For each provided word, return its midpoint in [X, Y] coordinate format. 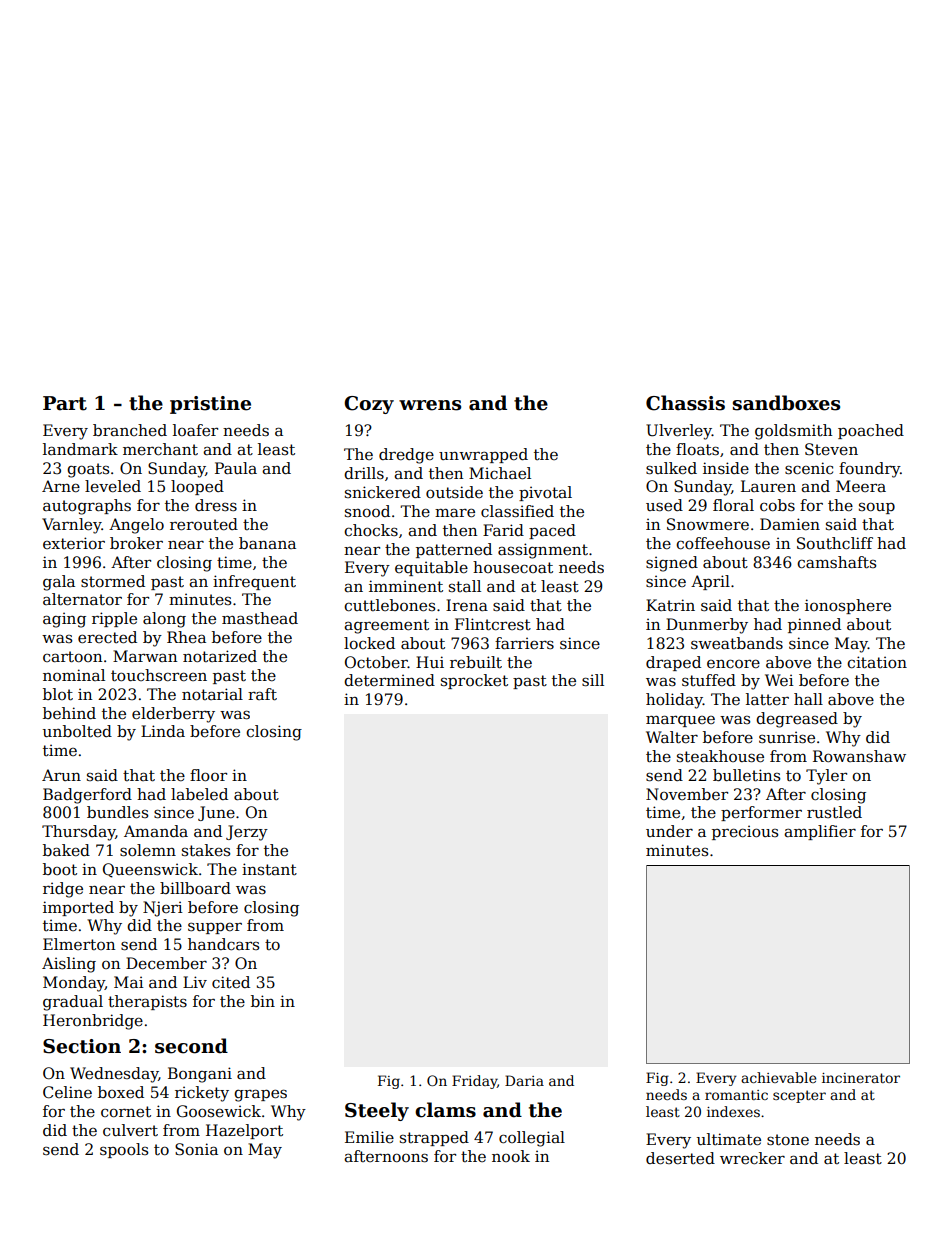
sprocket [474, 681]
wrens [430, 405]
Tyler [826, 777]
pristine [210, 405]
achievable [778, 1077]
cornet [126, 1112]
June [216, 813]
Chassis [685, 403]
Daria [524, 1080]
